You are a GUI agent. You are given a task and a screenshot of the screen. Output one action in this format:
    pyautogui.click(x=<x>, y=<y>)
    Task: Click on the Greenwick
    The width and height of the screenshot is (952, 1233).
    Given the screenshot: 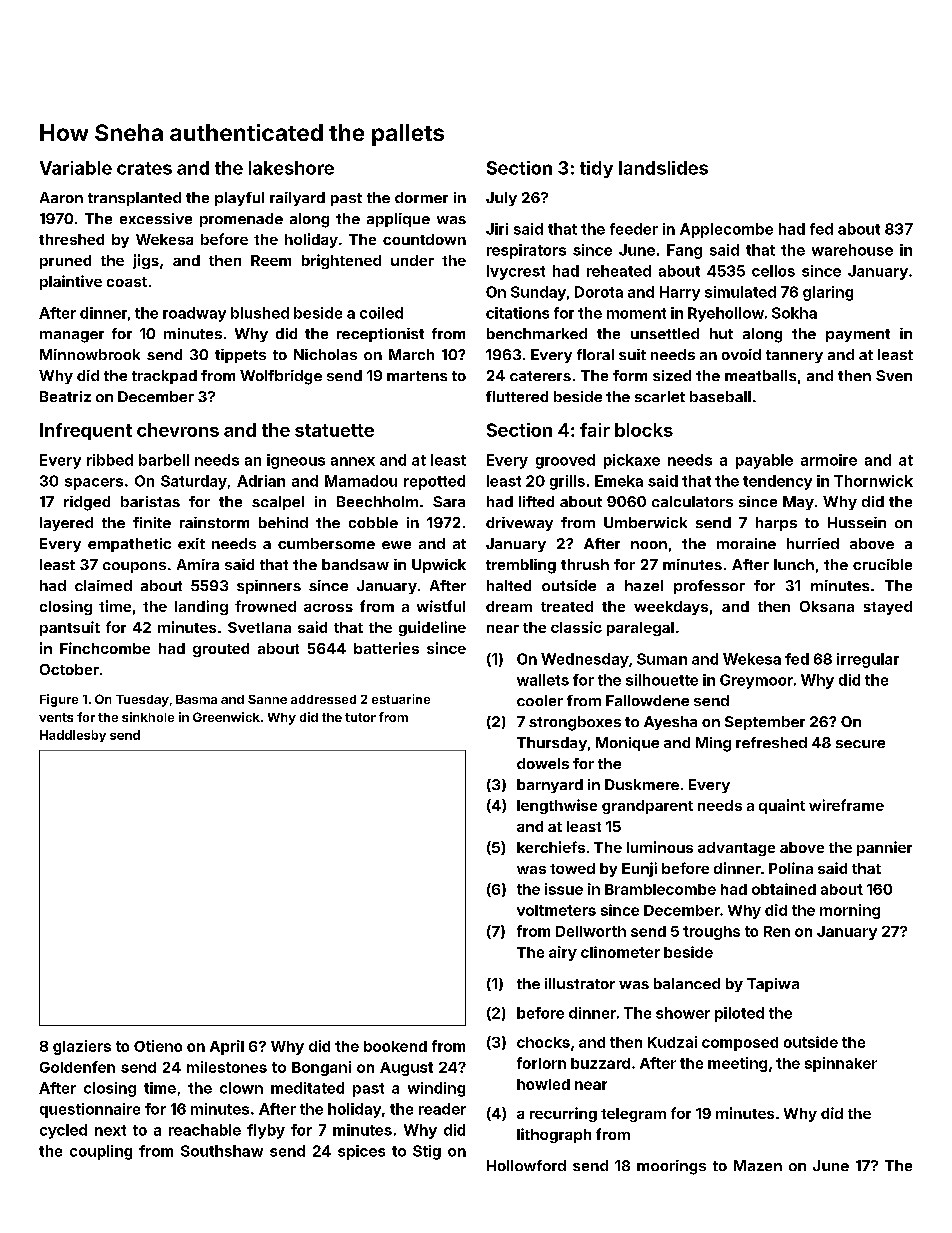 What is the action you would take?
    pyautogui.click(x=226, y=717)
